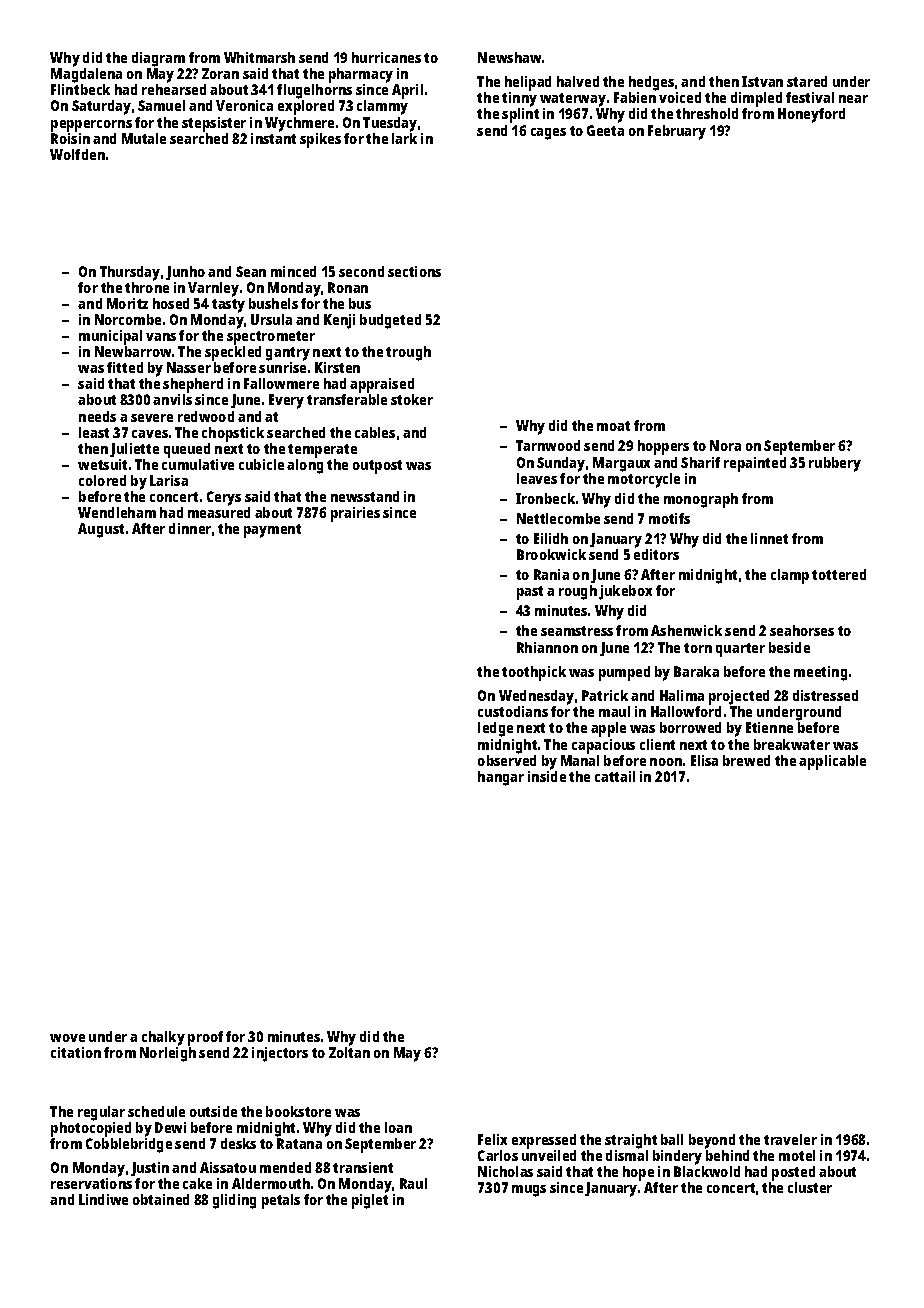  What do you see at coordinates (67, 1038) in the screenshot?
I see `wove` at bounding box center [67, 1038].
